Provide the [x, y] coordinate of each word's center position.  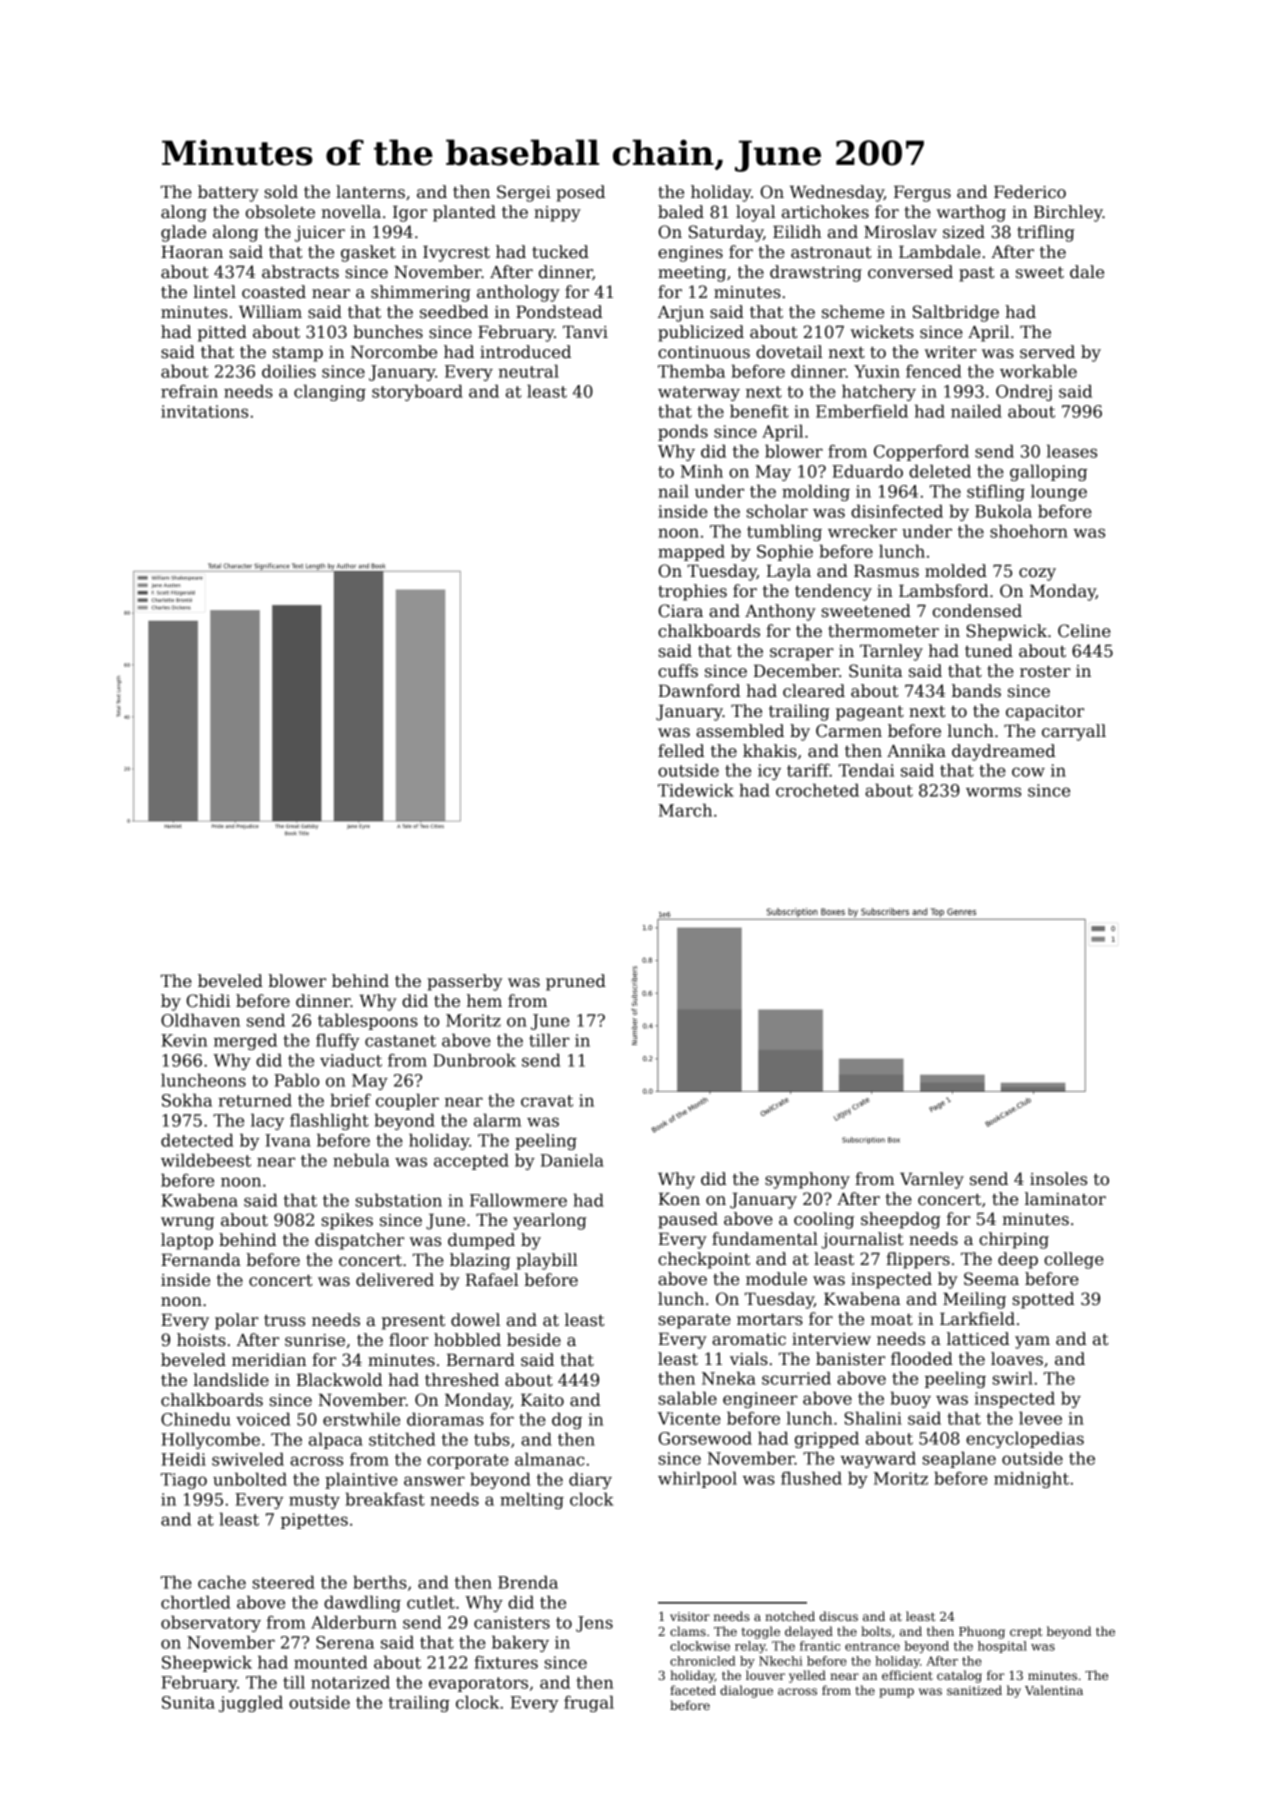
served [1047, 352]
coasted [274, 292]
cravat [547, 1101]
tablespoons [368, 1022]
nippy [557, 214]
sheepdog [901, 1220]
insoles [1058, 1179]
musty [314, 1501]
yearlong [550, 1221]
